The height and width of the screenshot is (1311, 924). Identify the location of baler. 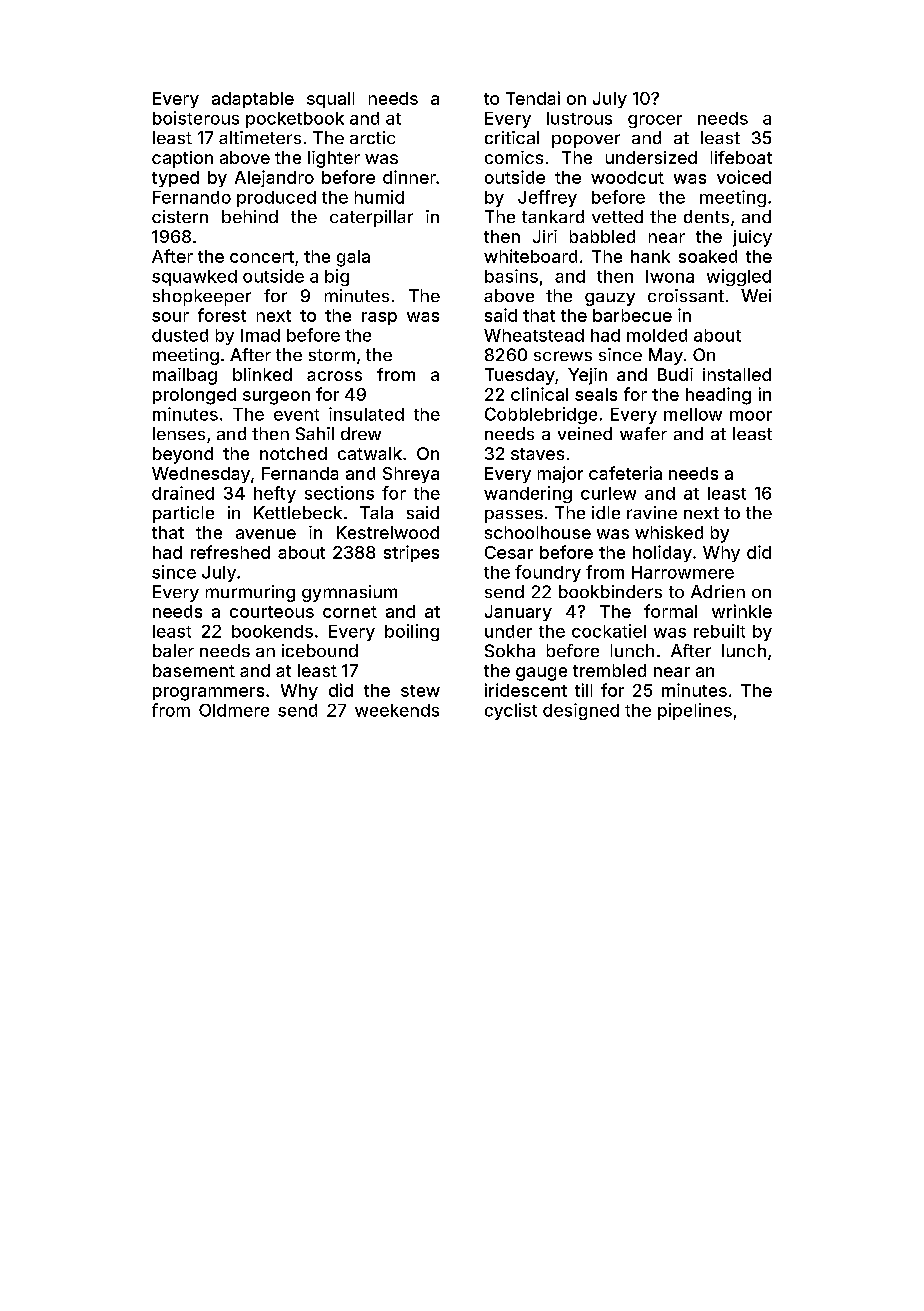
(173, 650).
